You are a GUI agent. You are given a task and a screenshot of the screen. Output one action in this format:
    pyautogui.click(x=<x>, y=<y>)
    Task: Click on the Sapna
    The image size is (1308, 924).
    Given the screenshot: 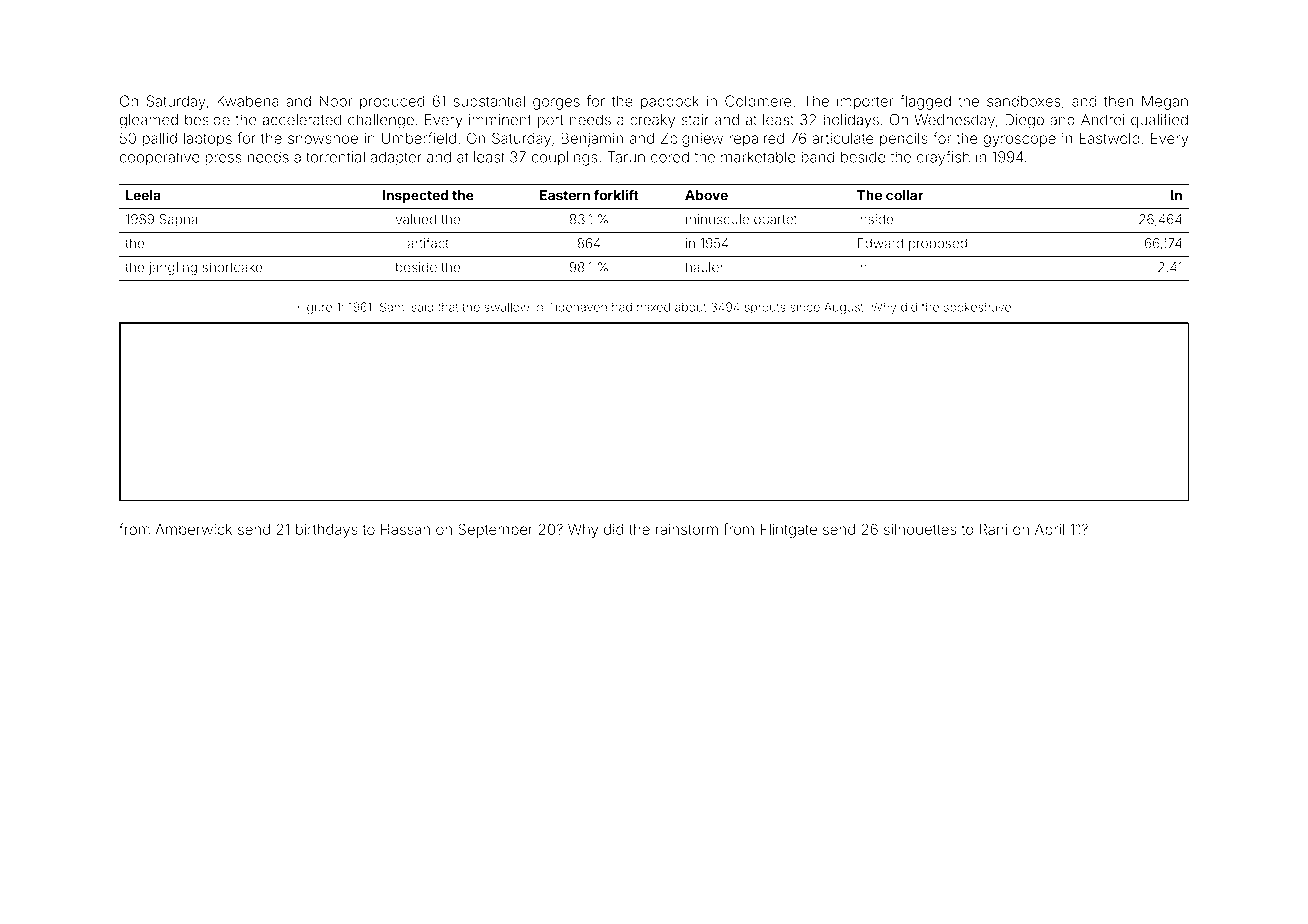 What is the action you would take?
    pyautogui.click(x=178, y=220)
